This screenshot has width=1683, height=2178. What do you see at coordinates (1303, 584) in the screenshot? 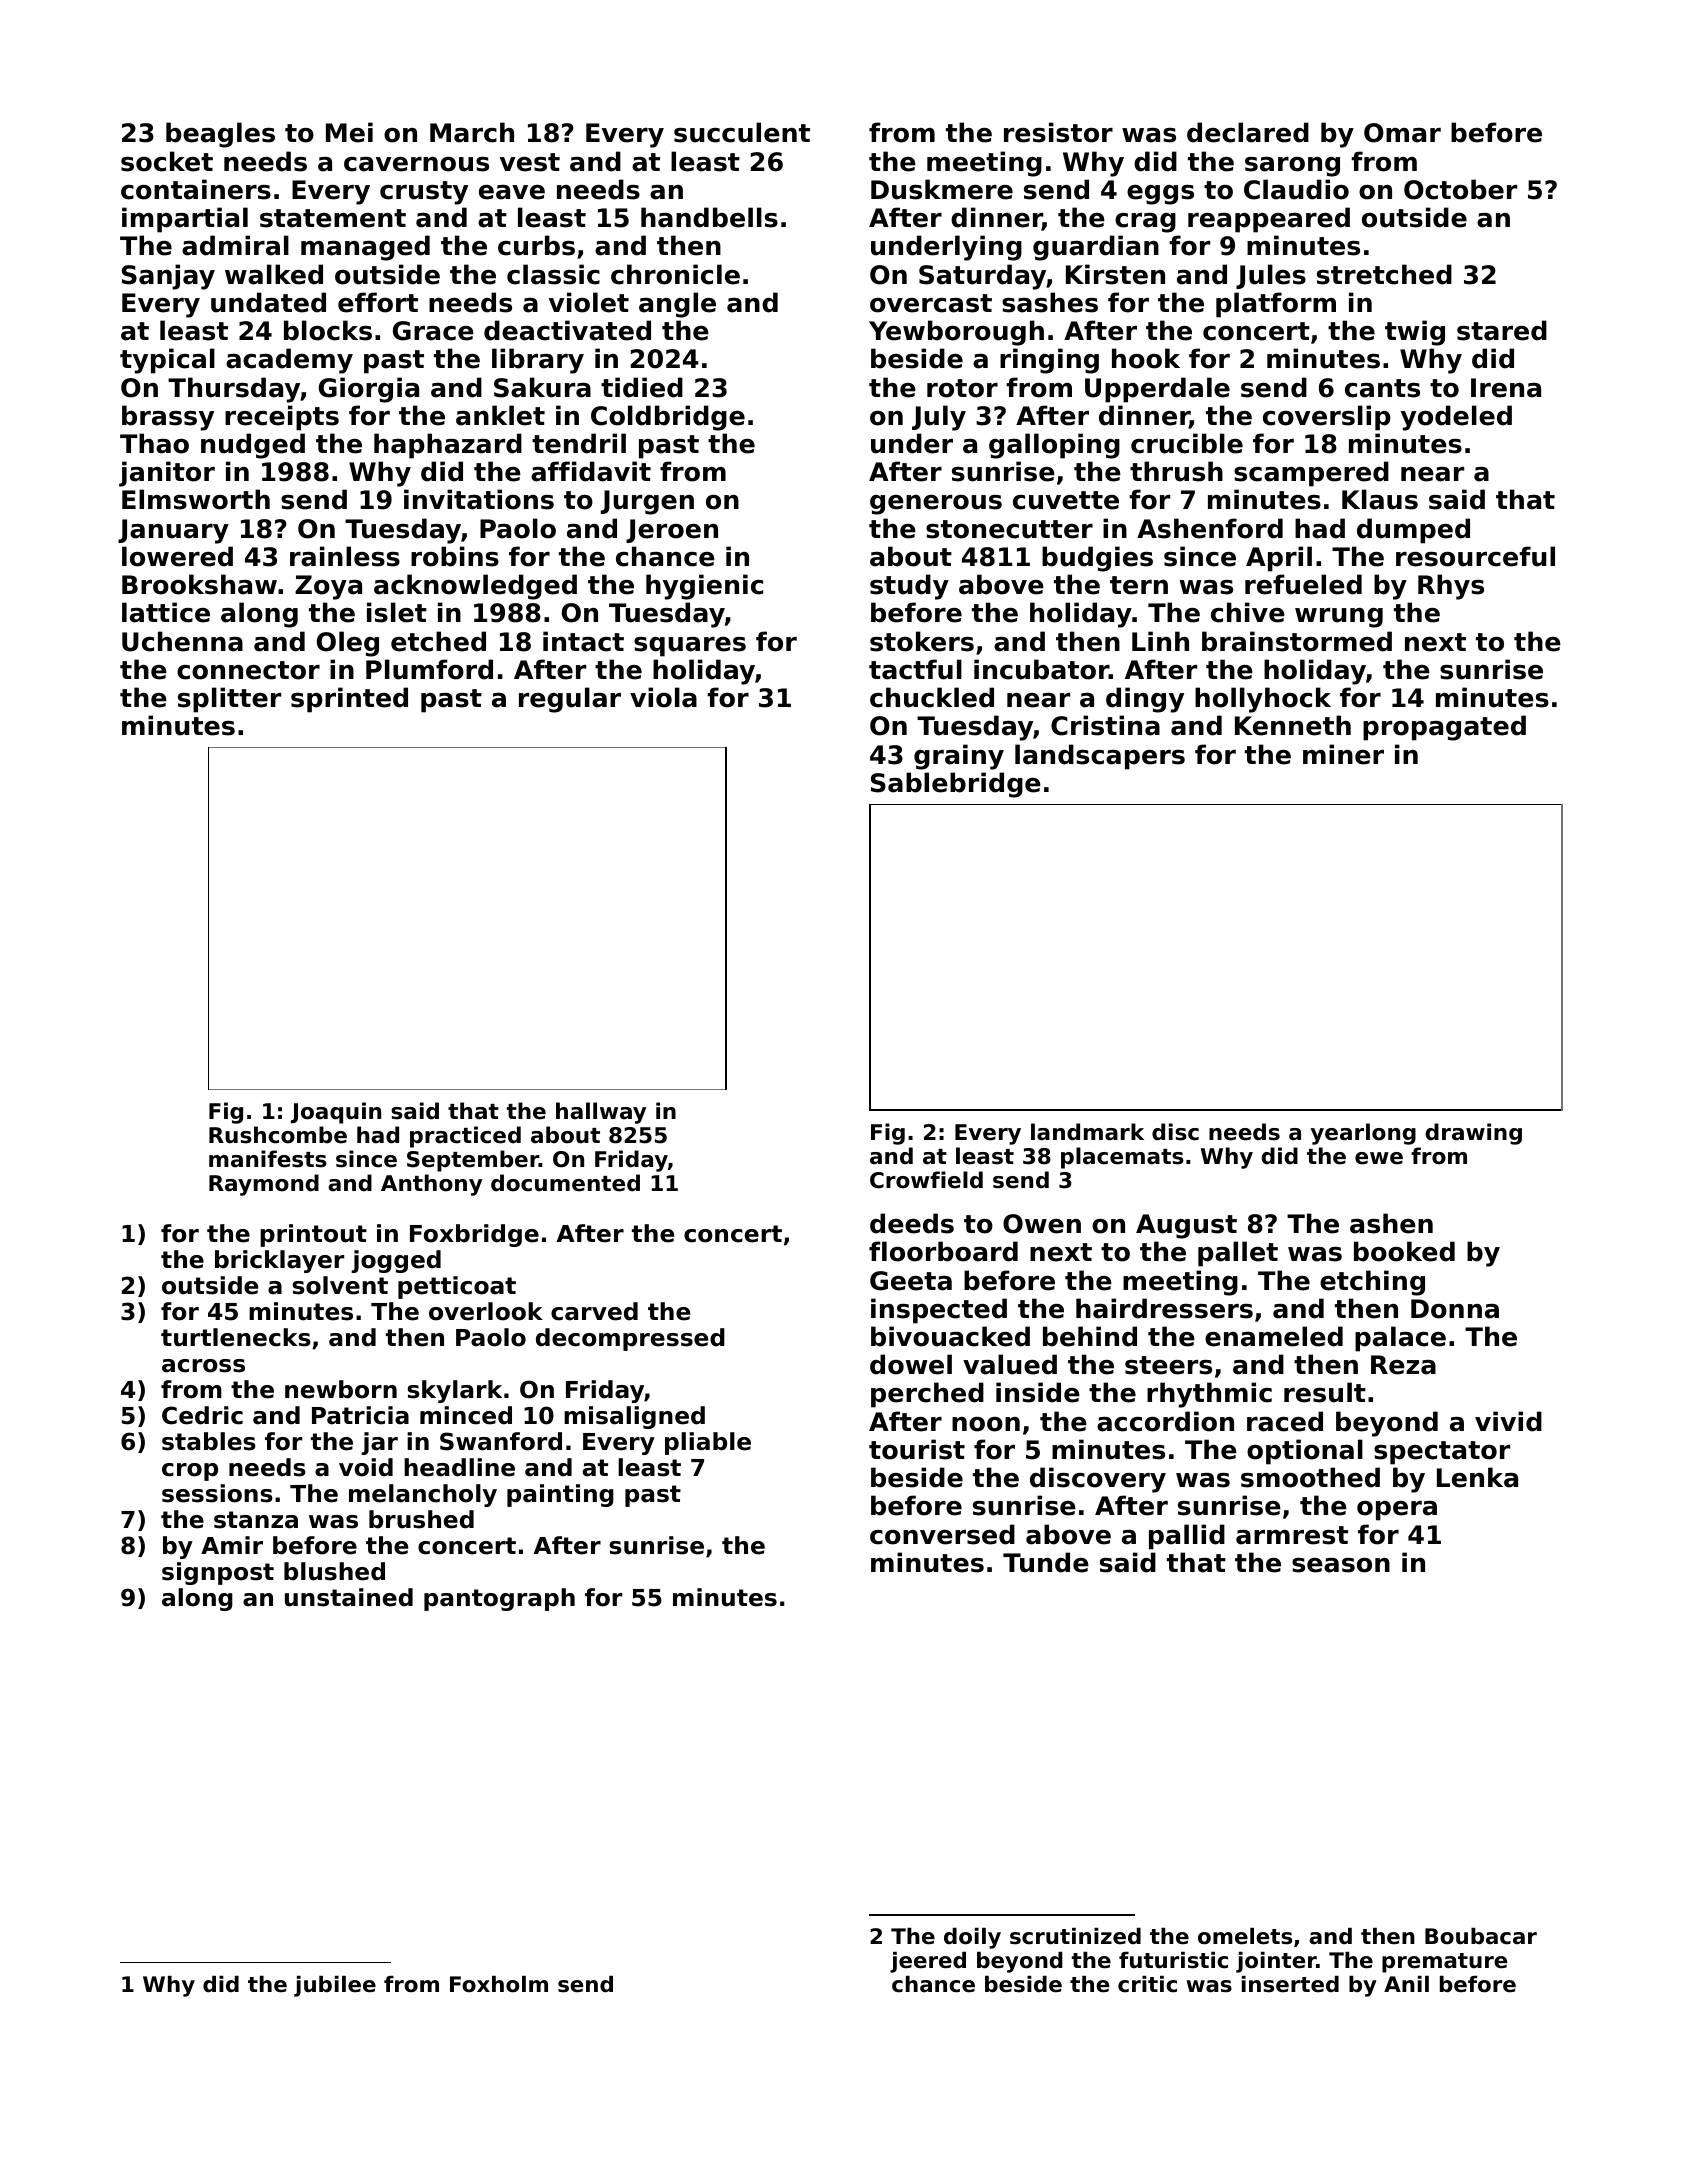
I see `refueled` at bounding box center [1303, 584].
